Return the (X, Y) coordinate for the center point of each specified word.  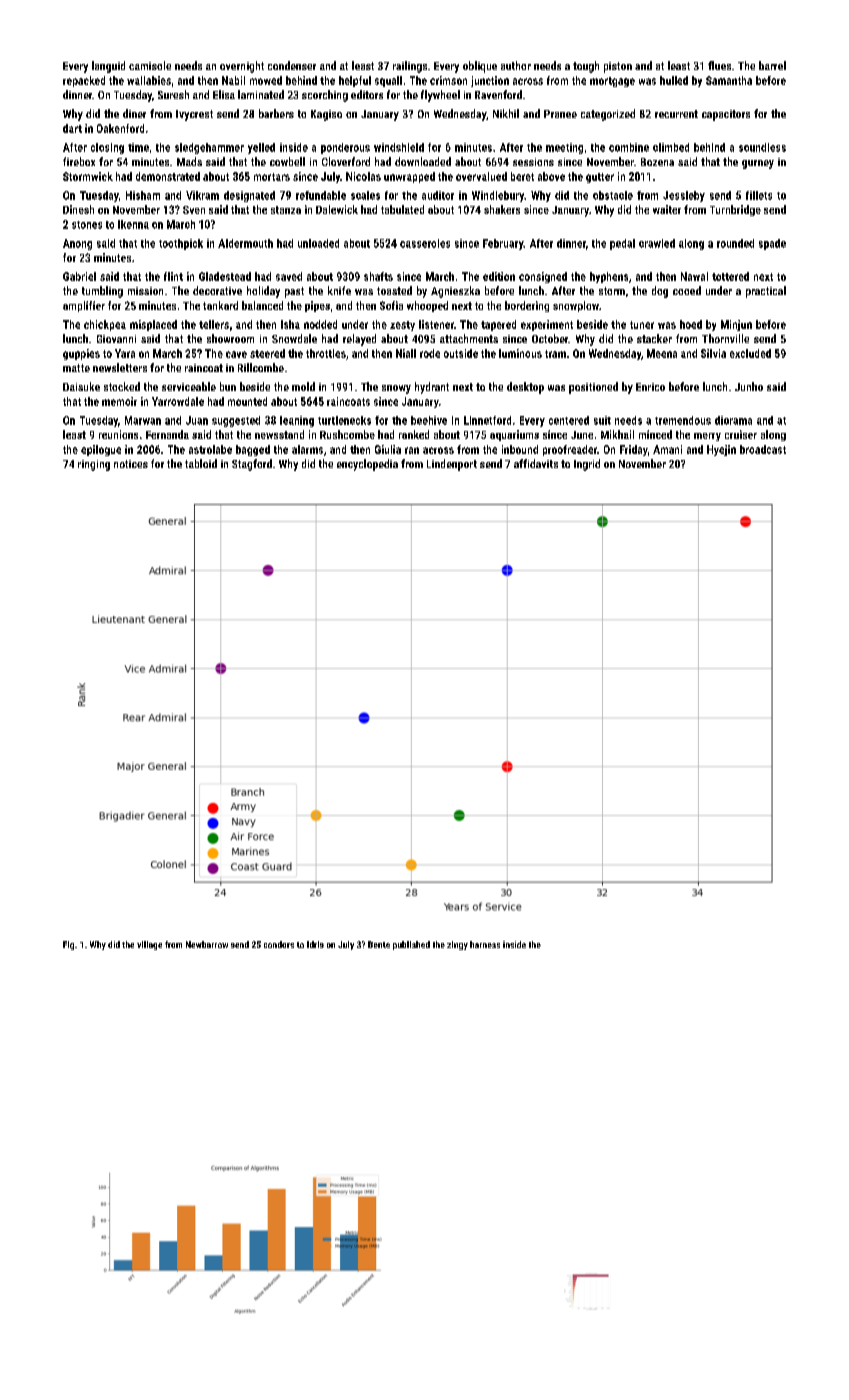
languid (108, 67)
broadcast (763, 449)
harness (485, 944)
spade (772, 244)
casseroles (425, 243)
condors (279, 944)
